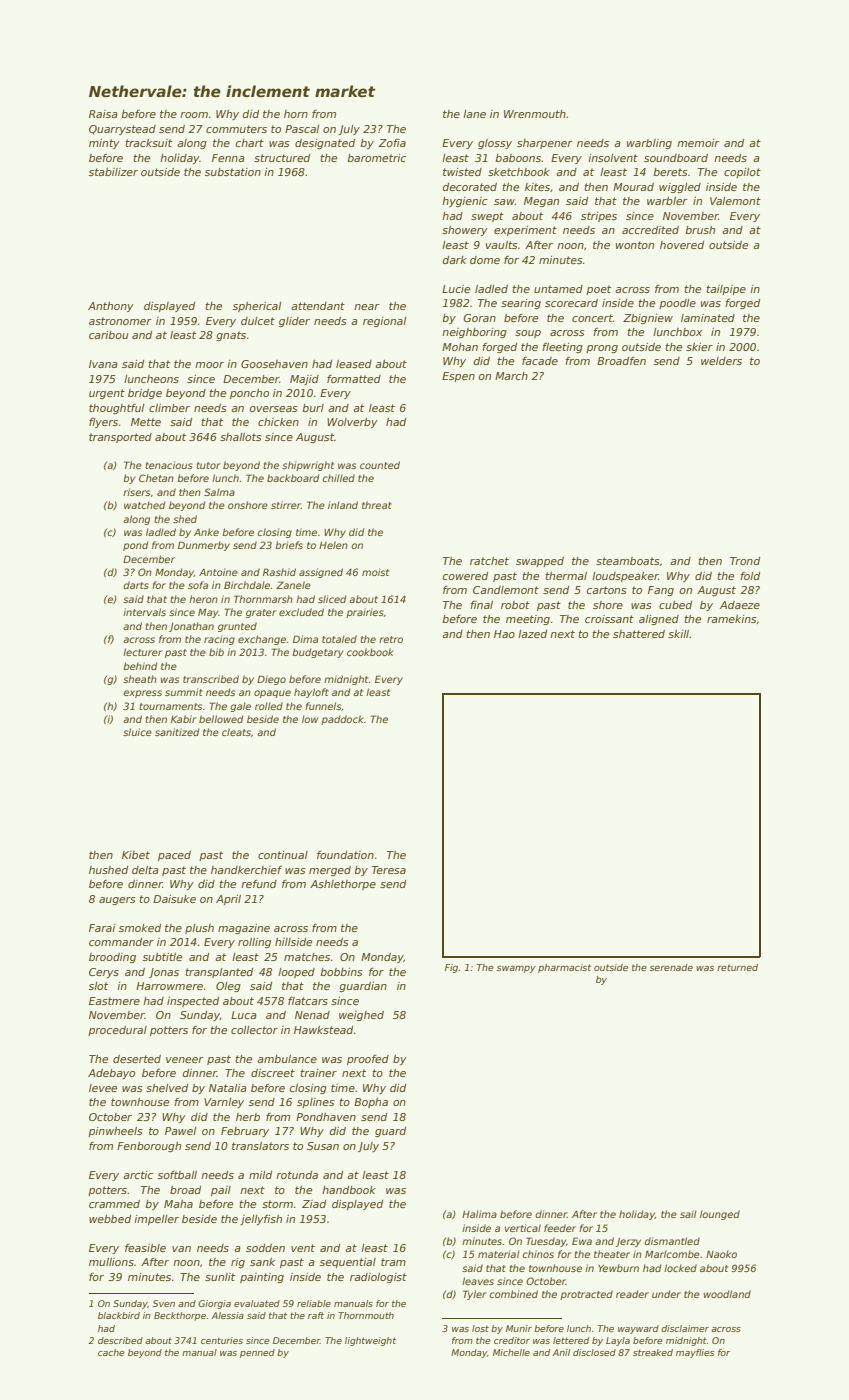  What do you see at coordinates (144, 612) in the document?
I see `intervals` at bounding box center [144, 612].
